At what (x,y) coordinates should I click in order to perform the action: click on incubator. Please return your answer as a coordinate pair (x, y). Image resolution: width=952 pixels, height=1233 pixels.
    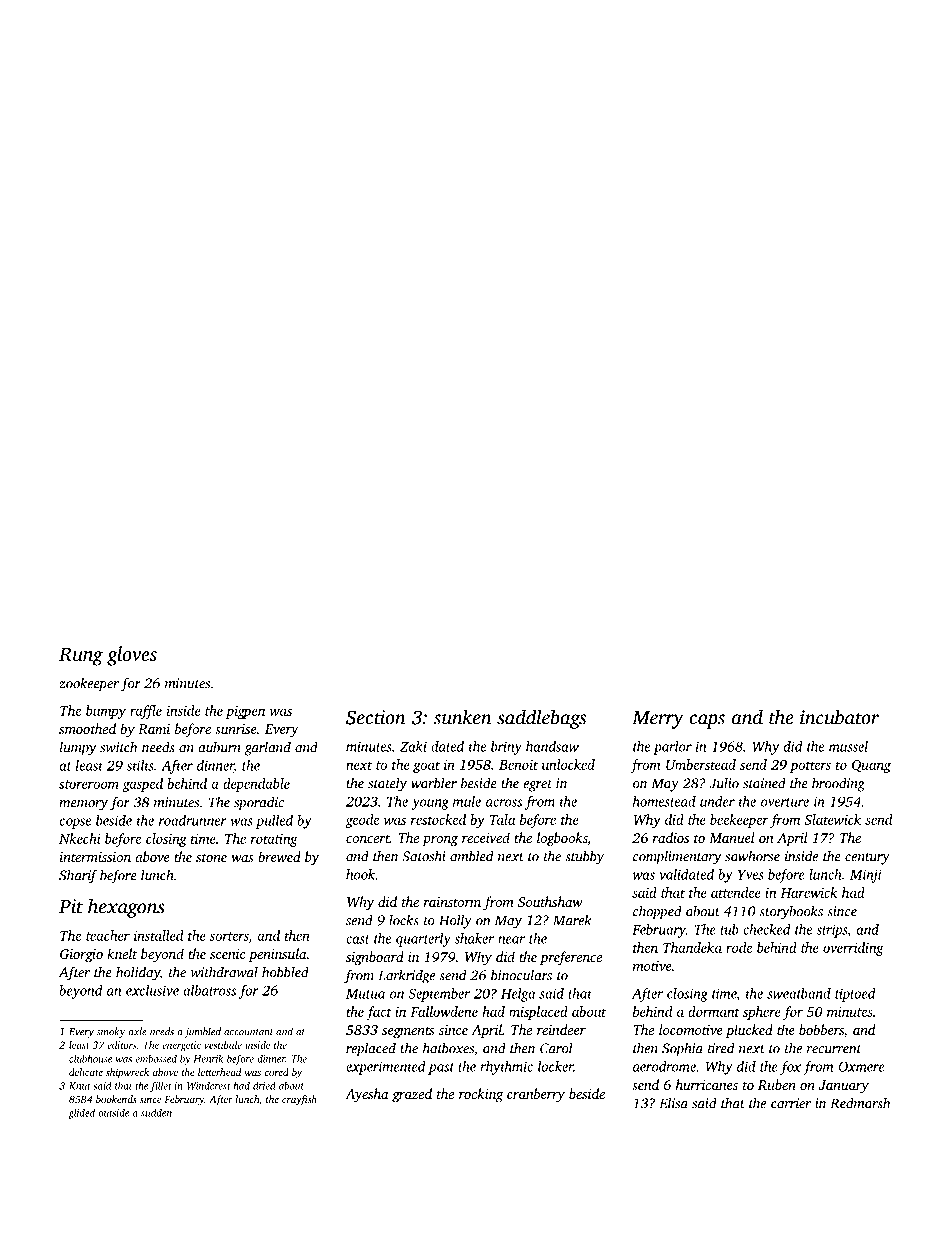
    Looking at the image, I should click on (839, 717).
